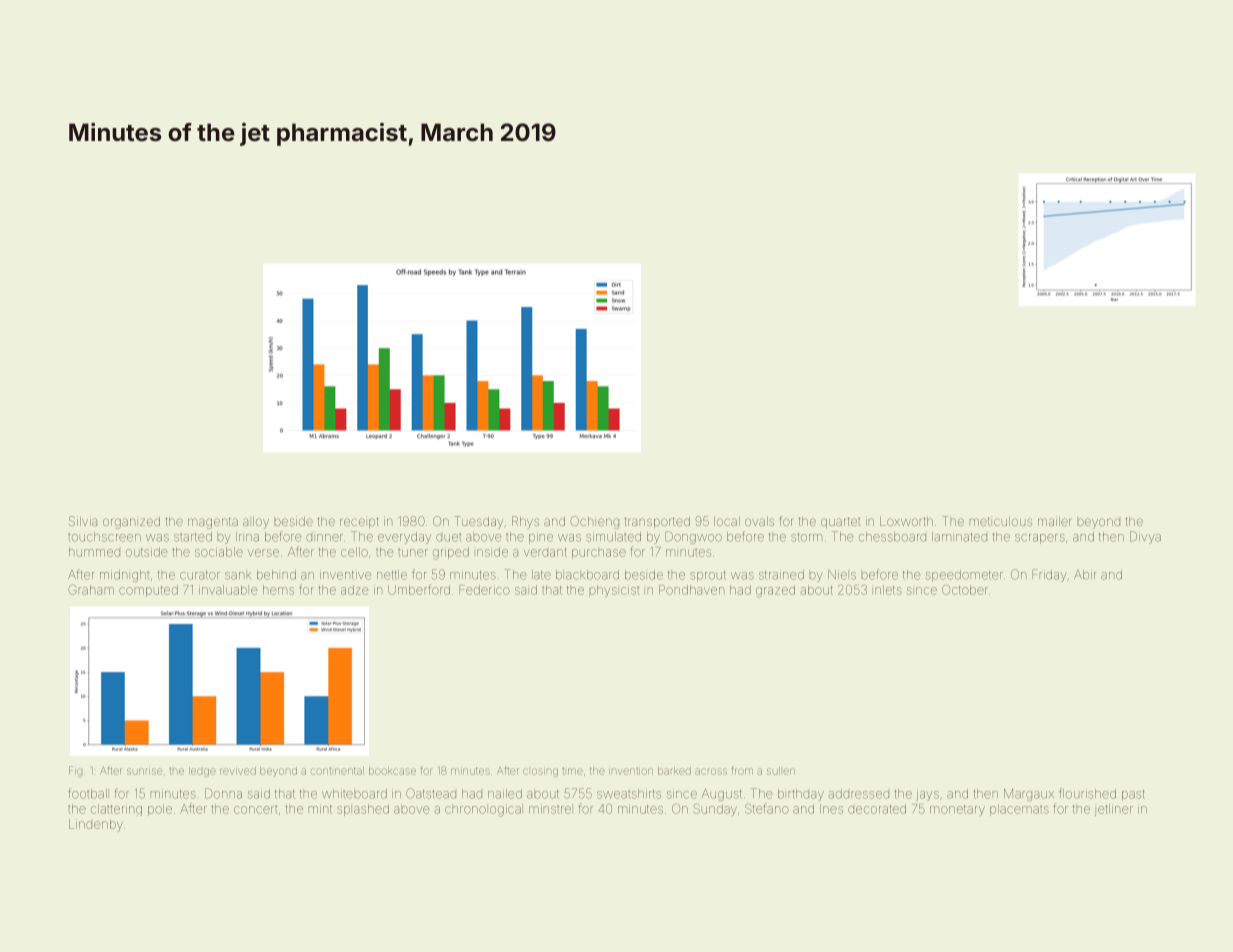  What do you see at coordinates (1040, 539) in the screenshot?
I see `scrapers` at bounding box center [1040, 539].
